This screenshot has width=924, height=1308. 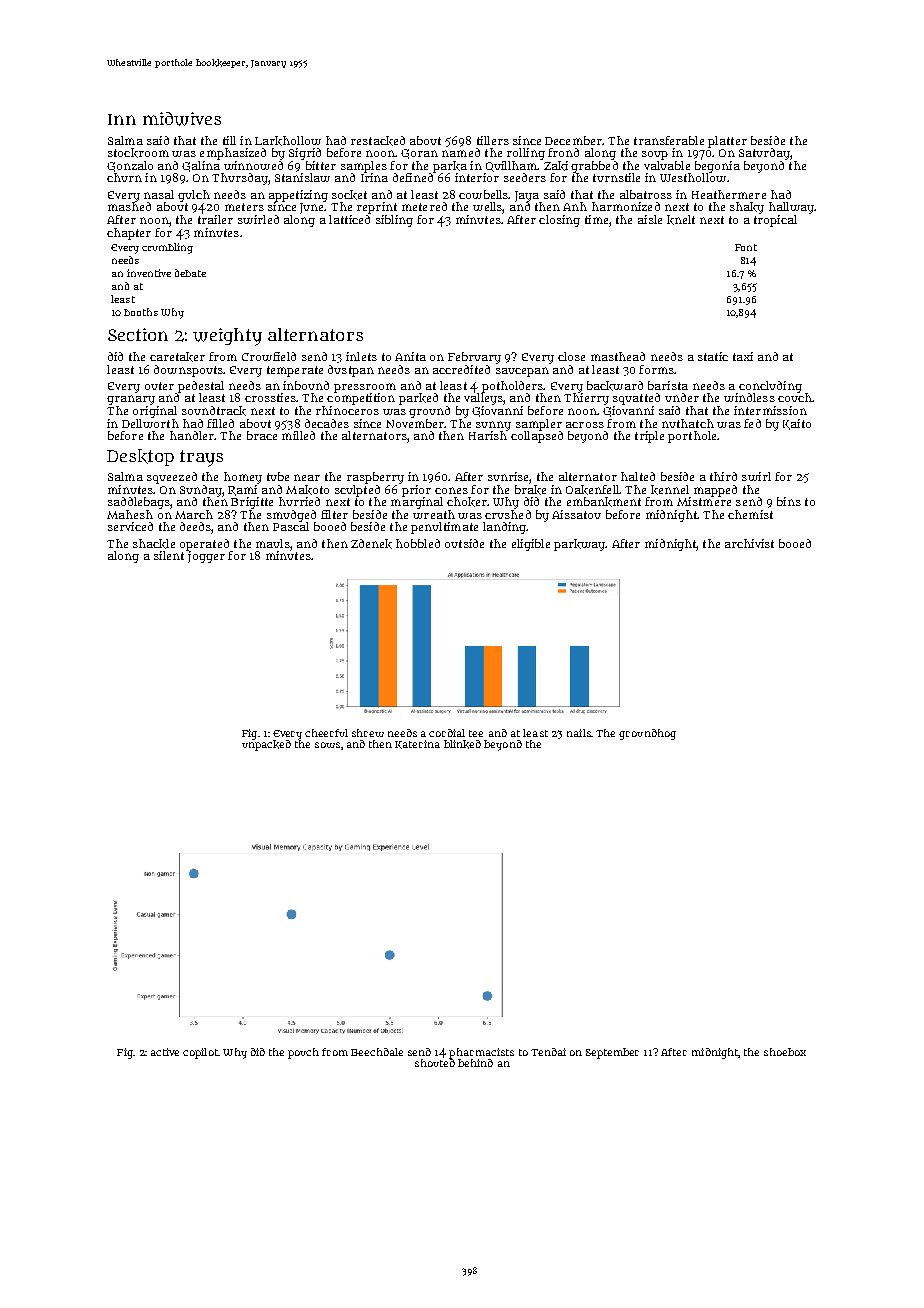 I want to click on under, so click(x=682, y=397).
